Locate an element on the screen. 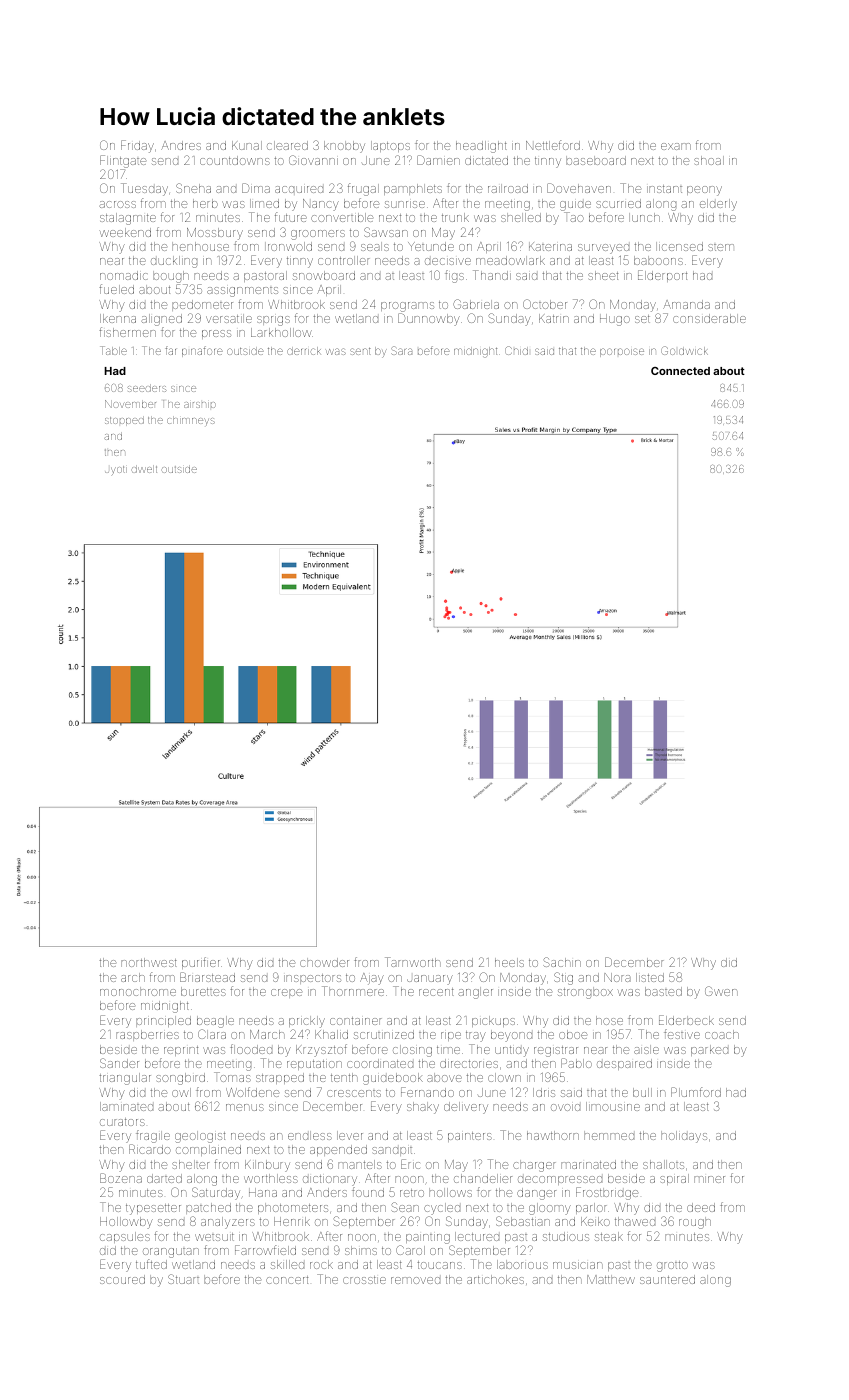 This screenshot has width=849, height=1400. headlight is located at coordinates (481, 147).
